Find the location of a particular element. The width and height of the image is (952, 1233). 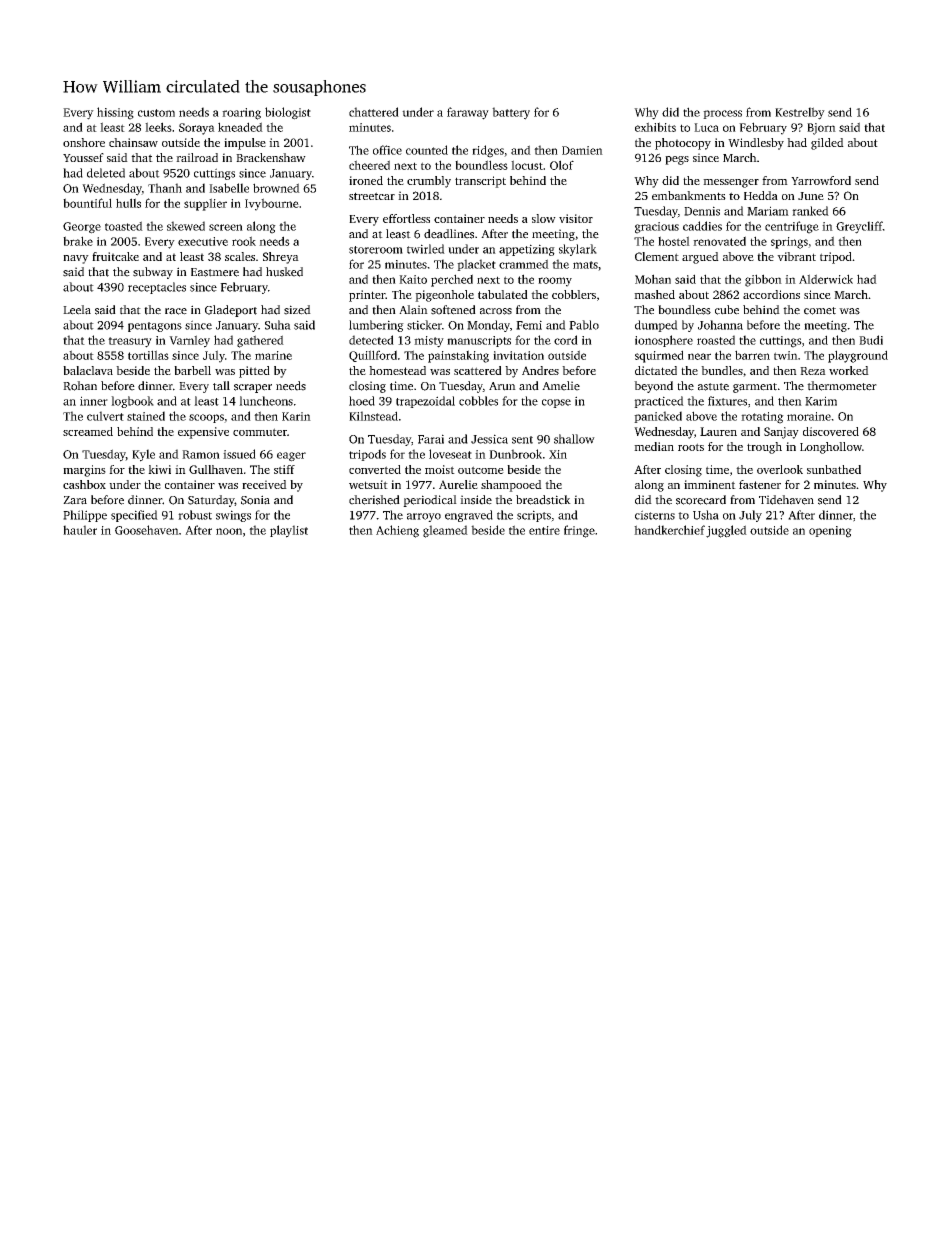

invitation is located at coordinates (518, 355).
